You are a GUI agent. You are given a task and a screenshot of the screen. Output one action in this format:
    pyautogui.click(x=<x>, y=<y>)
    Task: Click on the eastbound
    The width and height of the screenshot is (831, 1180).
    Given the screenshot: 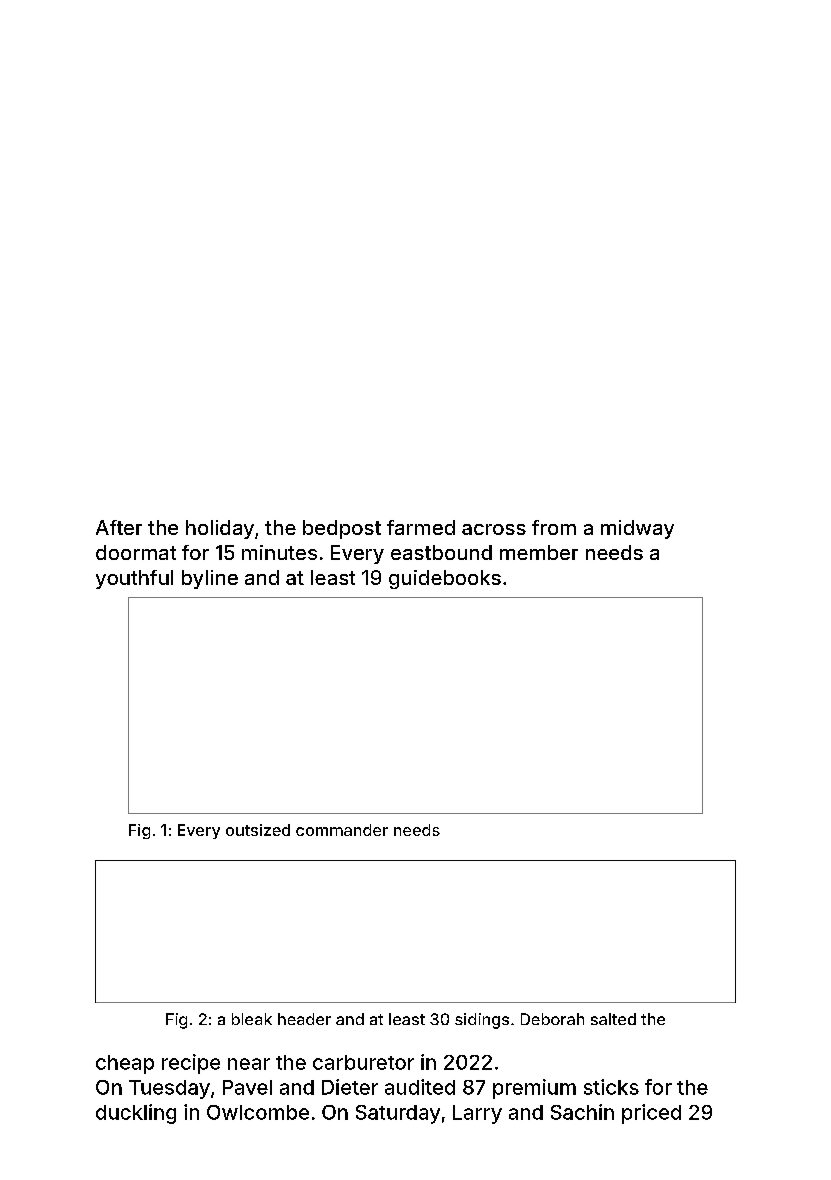 What is the action you would take?
    pyautogui.click(x=441, y=552)
